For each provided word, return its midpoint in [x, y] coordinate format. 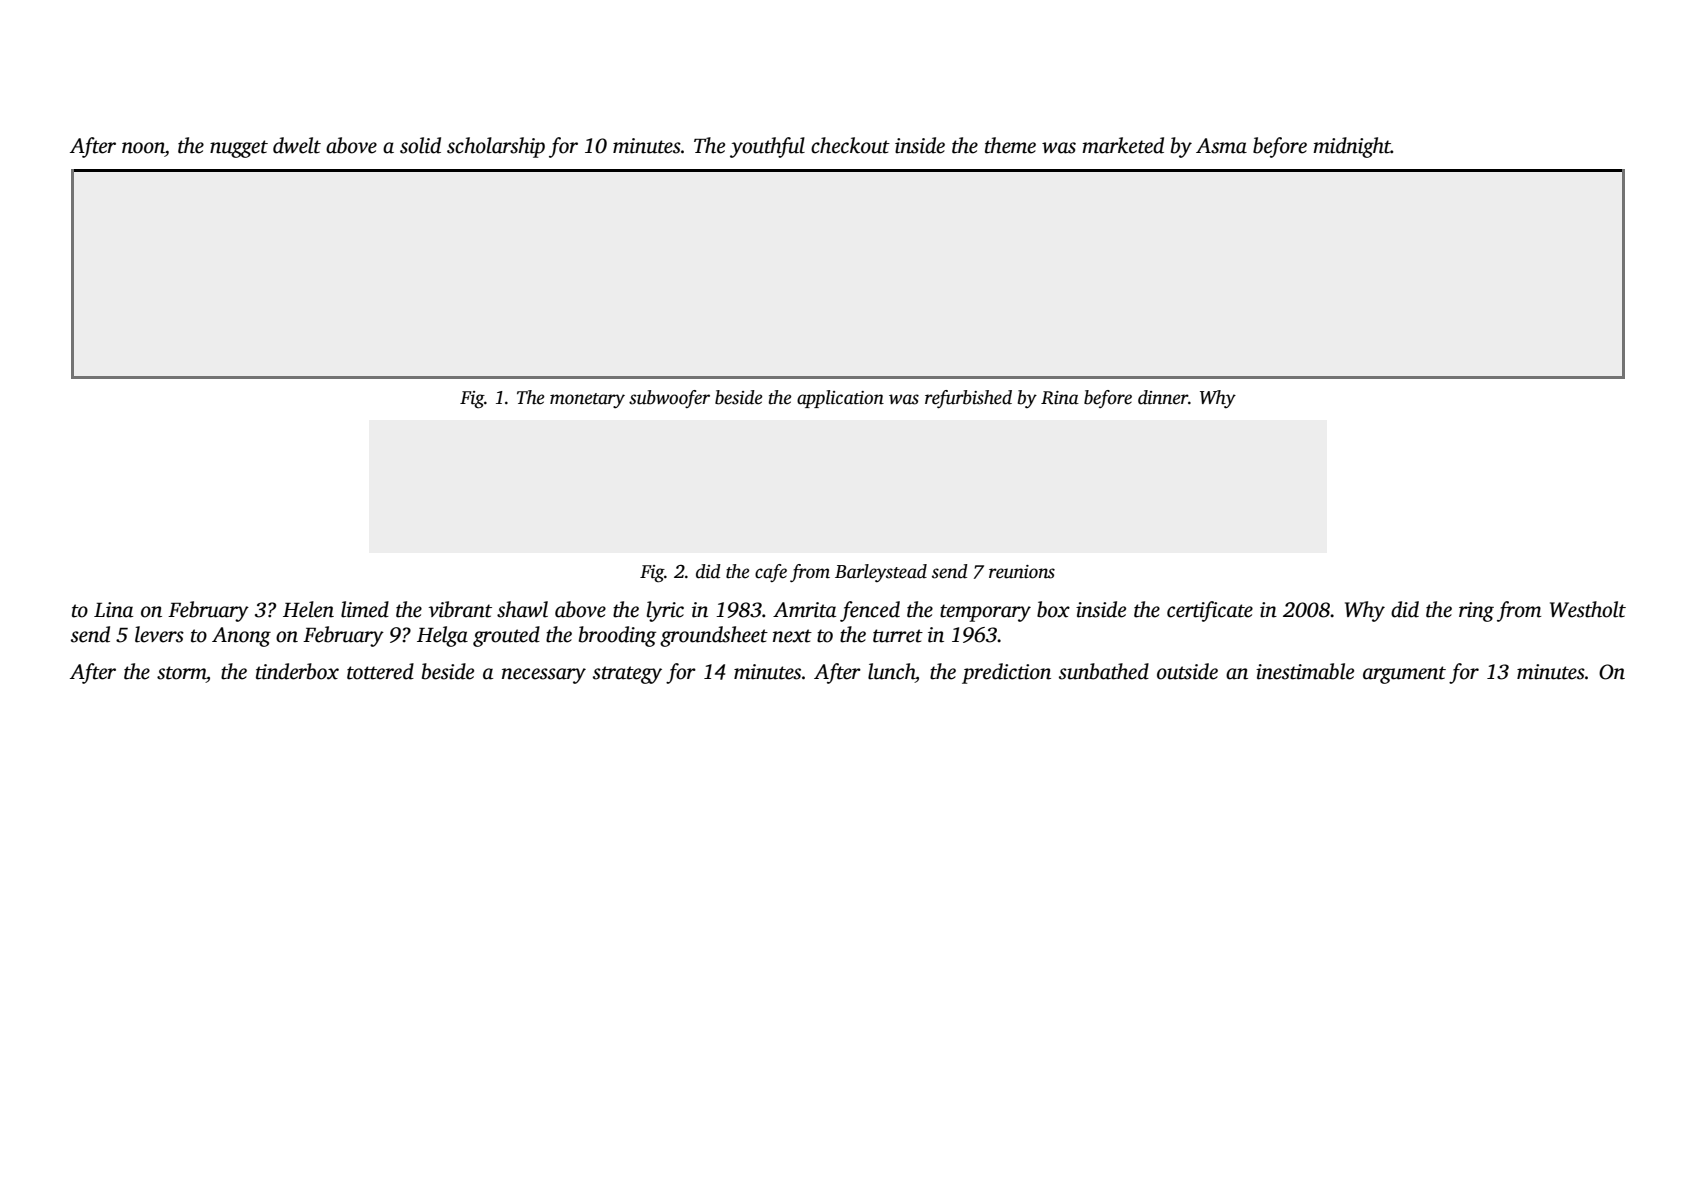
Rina [1060, 398]
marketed [1123, 145]
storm [181, 673]
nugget [239, 149]
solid [420, 145]
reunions [1022, 572]
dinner [1163, 397]
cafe [771, 573]
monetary [587, 400]
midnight [1352, 147]
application [840, 399]
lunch [891, 671]
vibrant [460, 609]
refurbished [968, 399]
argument [1404, 675]
